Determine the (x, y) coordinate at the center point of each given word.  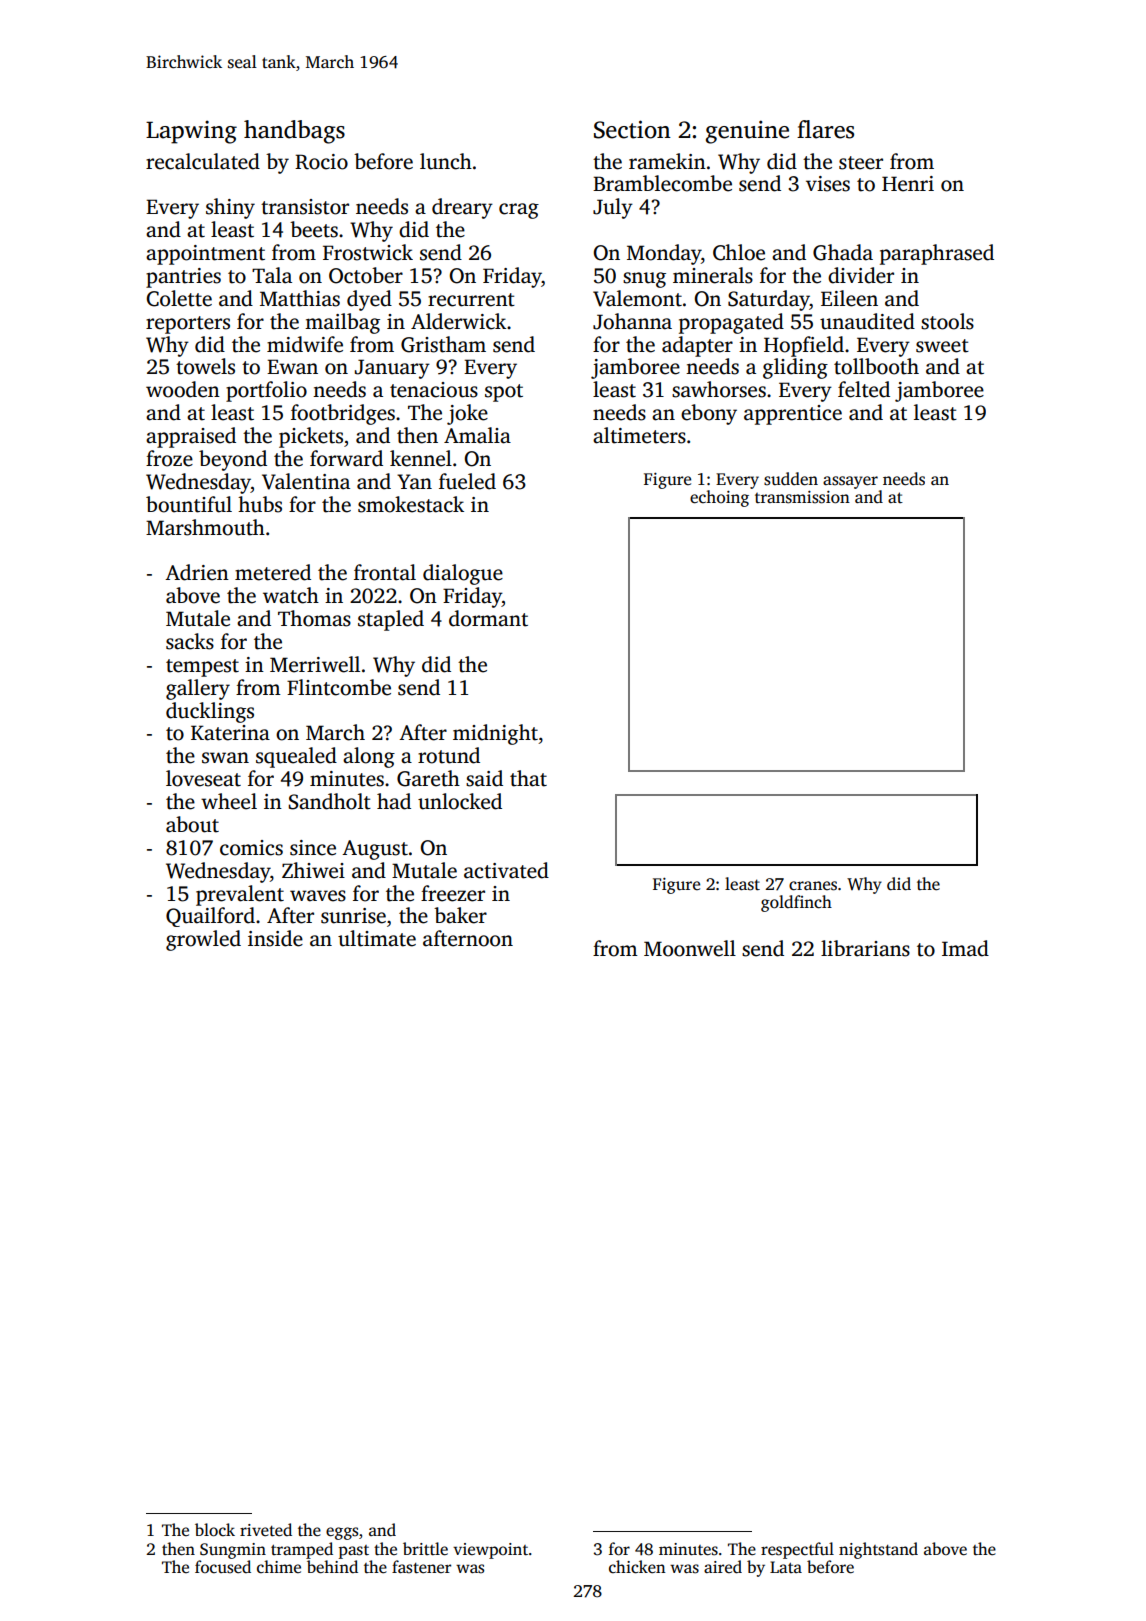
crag (519, 211)
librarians (865, 948)
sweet (942, 346)
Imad (965, 948)
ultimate (377, 938)
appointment (205, 255)
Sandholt (329, 801)
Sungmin (233, 1551)
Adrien (197, 572)
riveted (266, 1530)
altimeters (639, 435)
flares (825, 129)
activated (506, 870)
